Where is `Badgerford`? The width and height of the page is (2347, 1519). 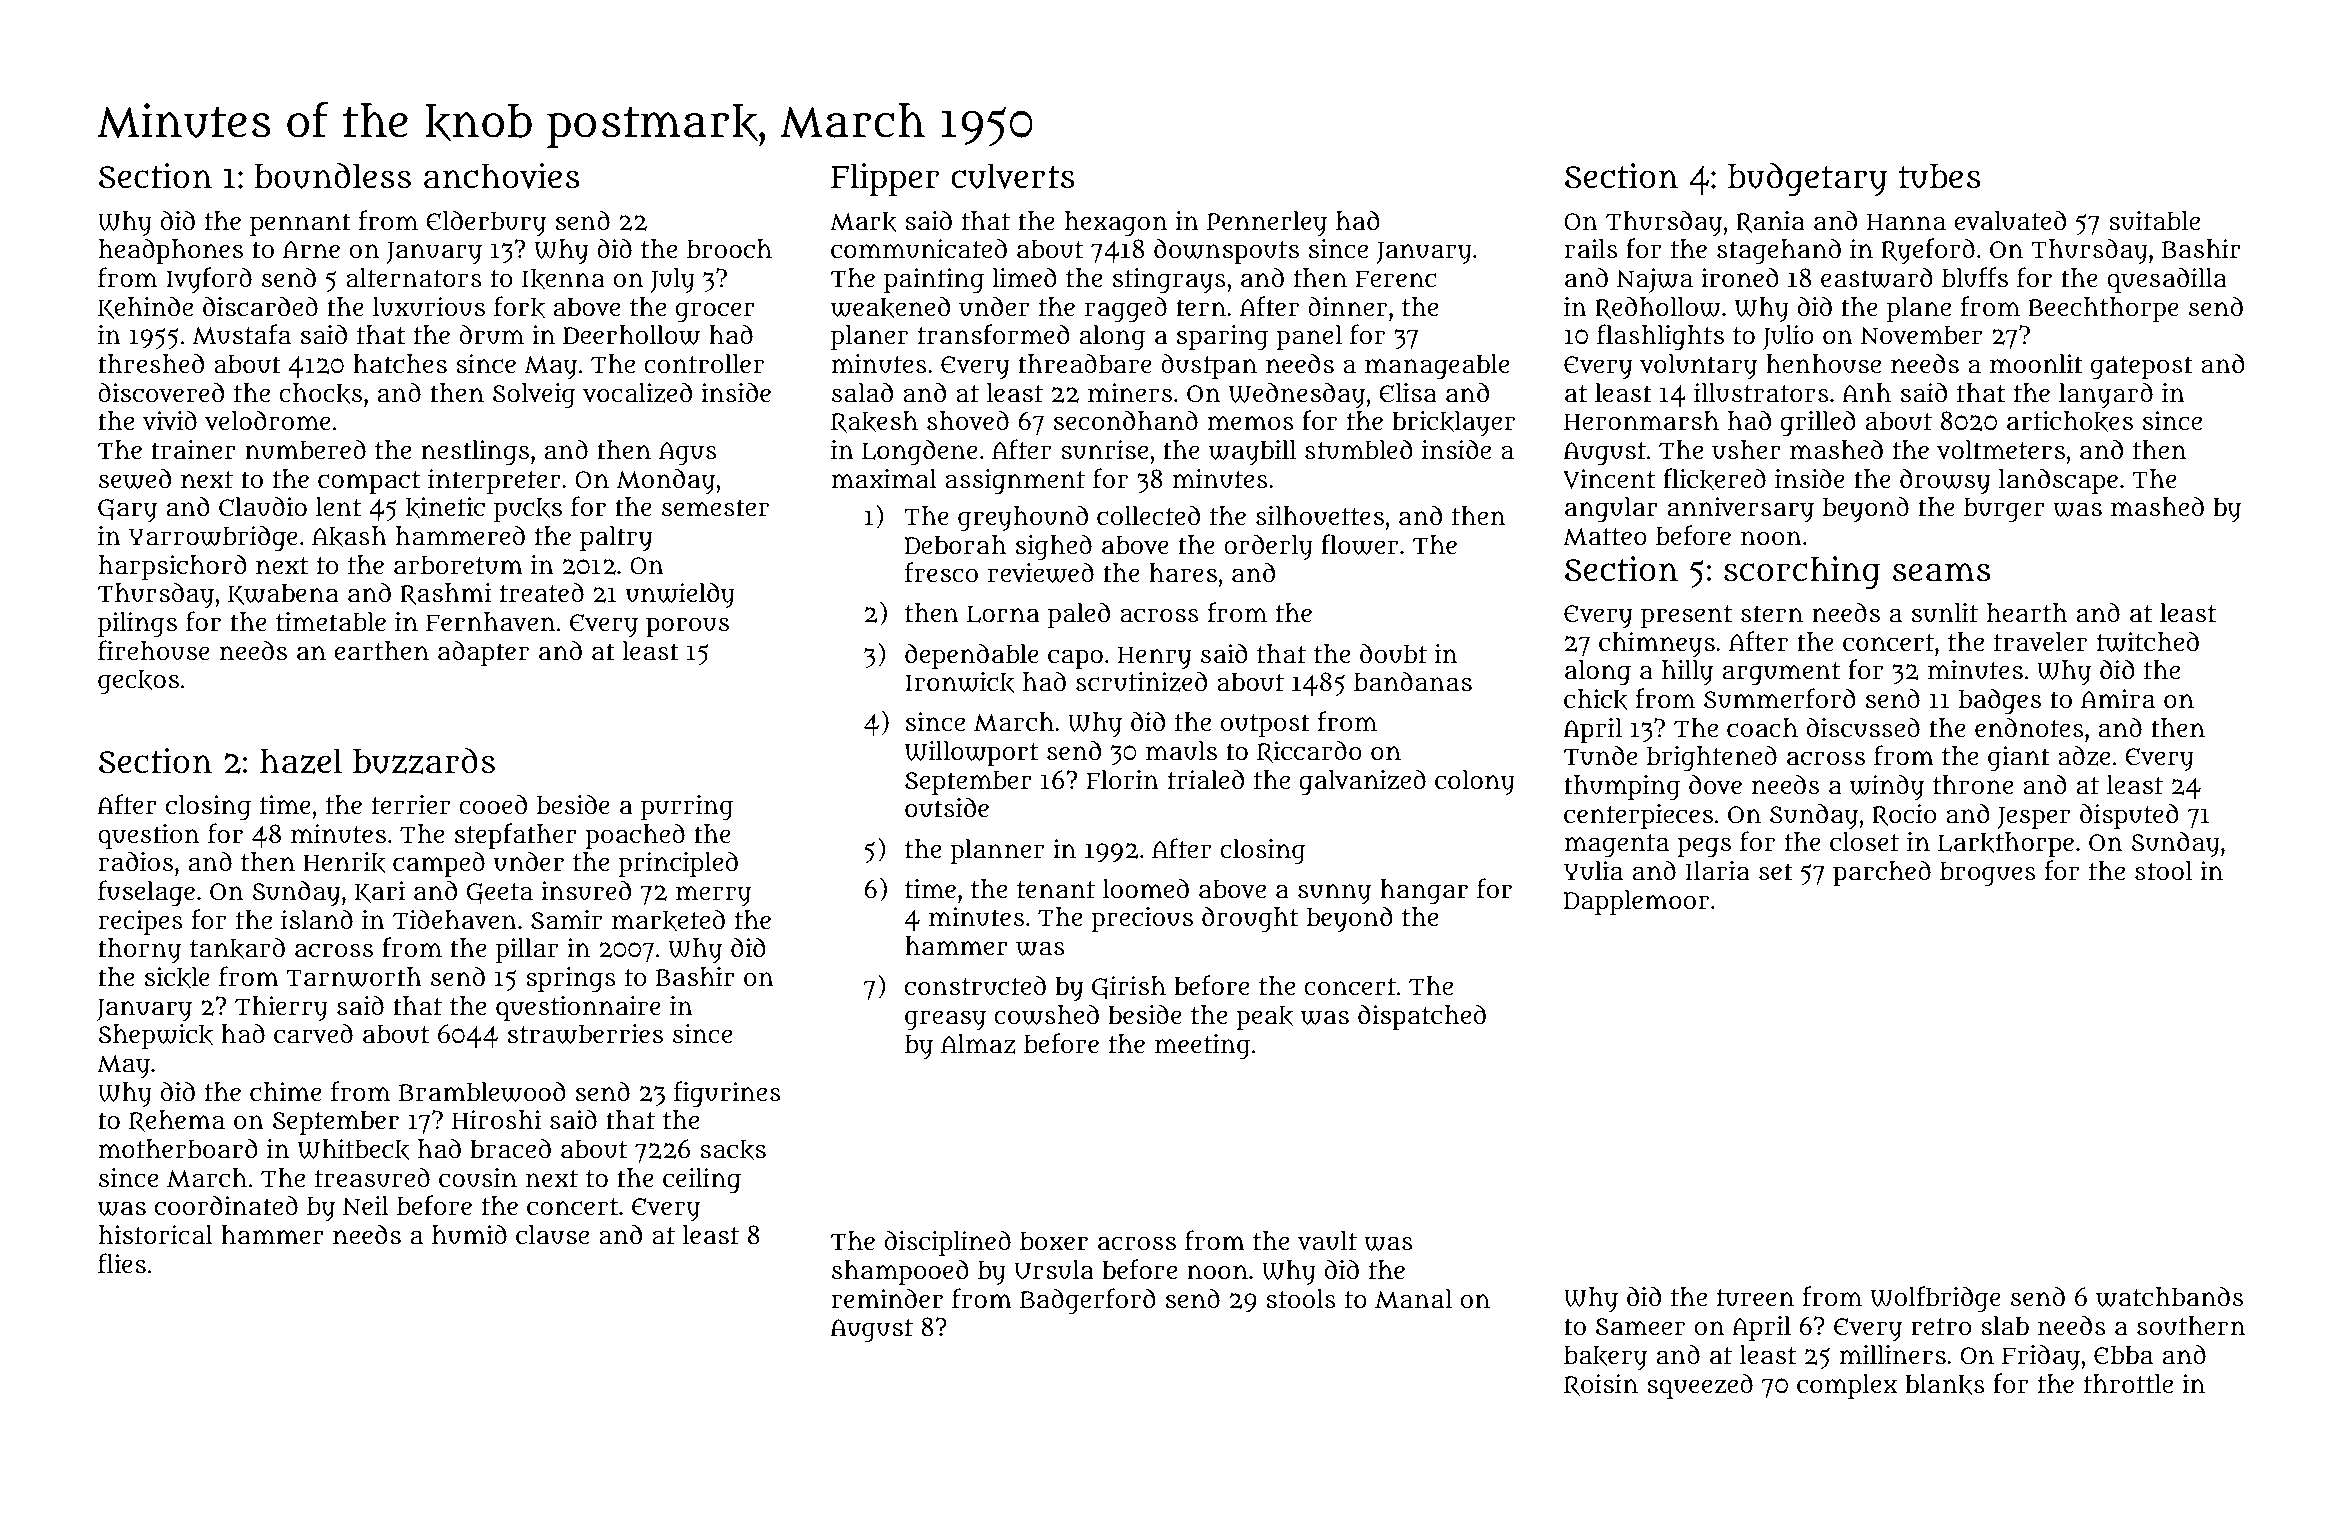 Badgerford is located at coordinates (1088, 1301).
